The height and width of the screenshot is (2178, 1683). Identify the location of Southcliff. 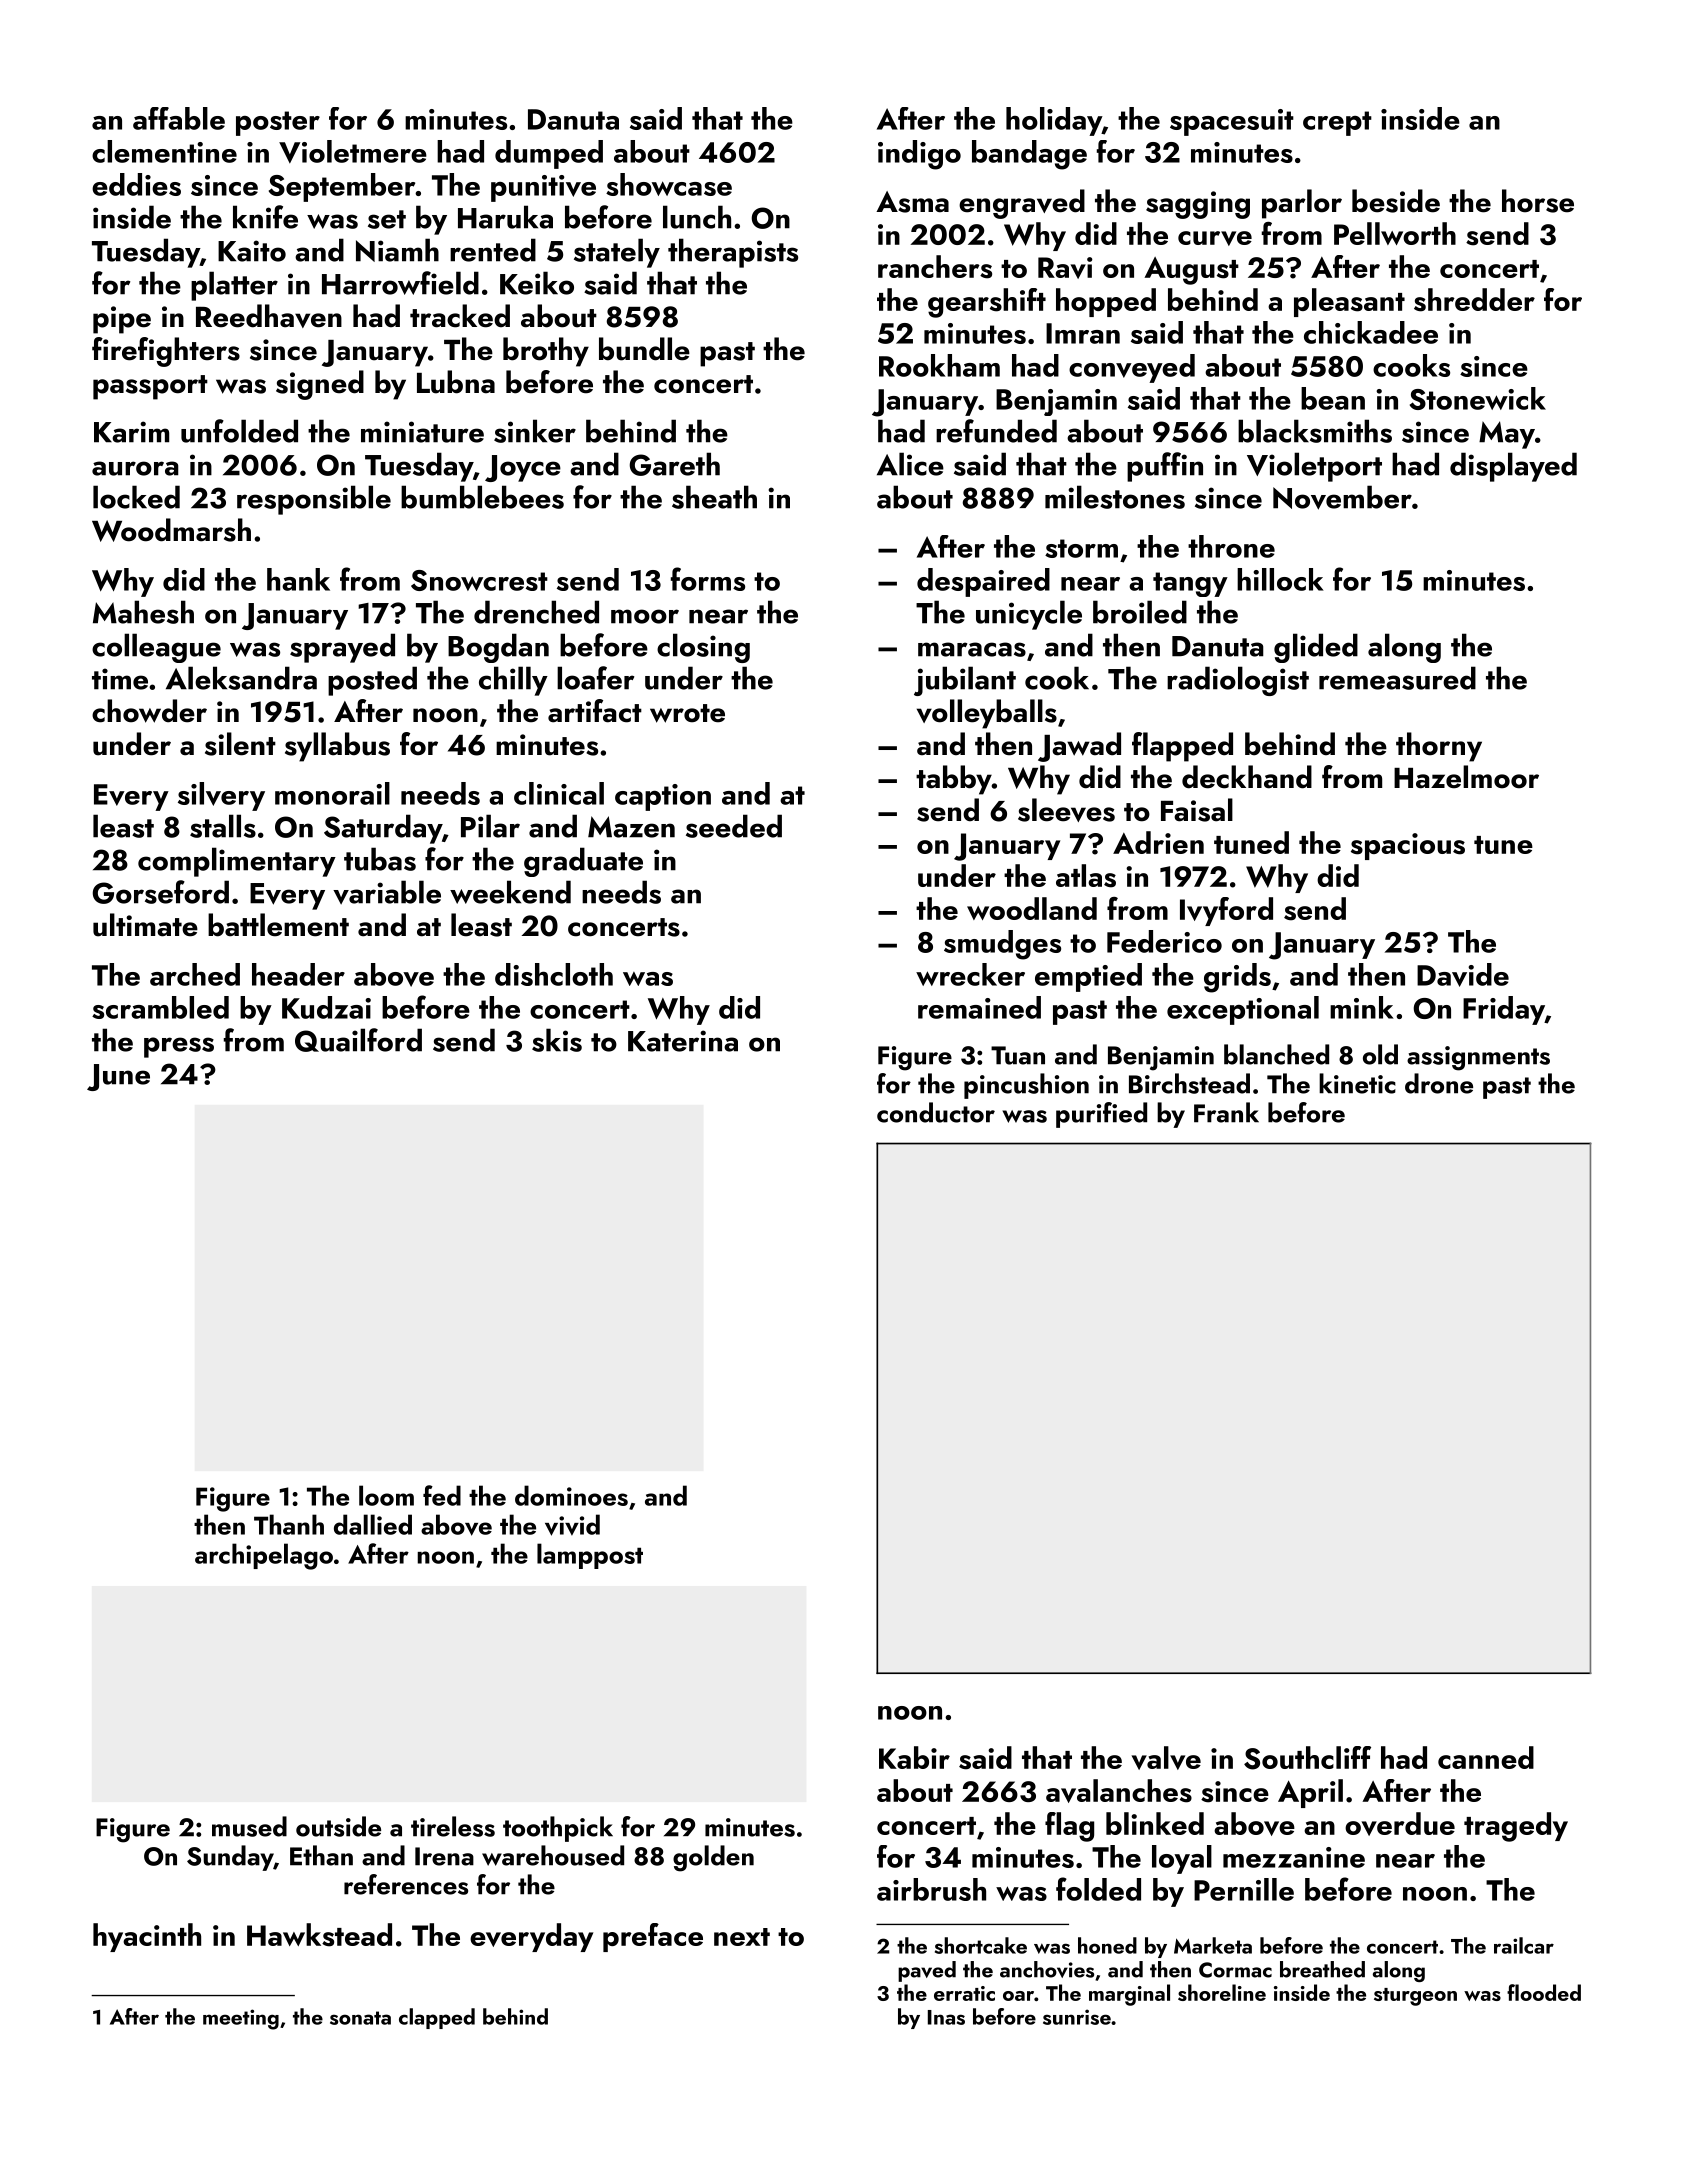
(1307, 1758).
